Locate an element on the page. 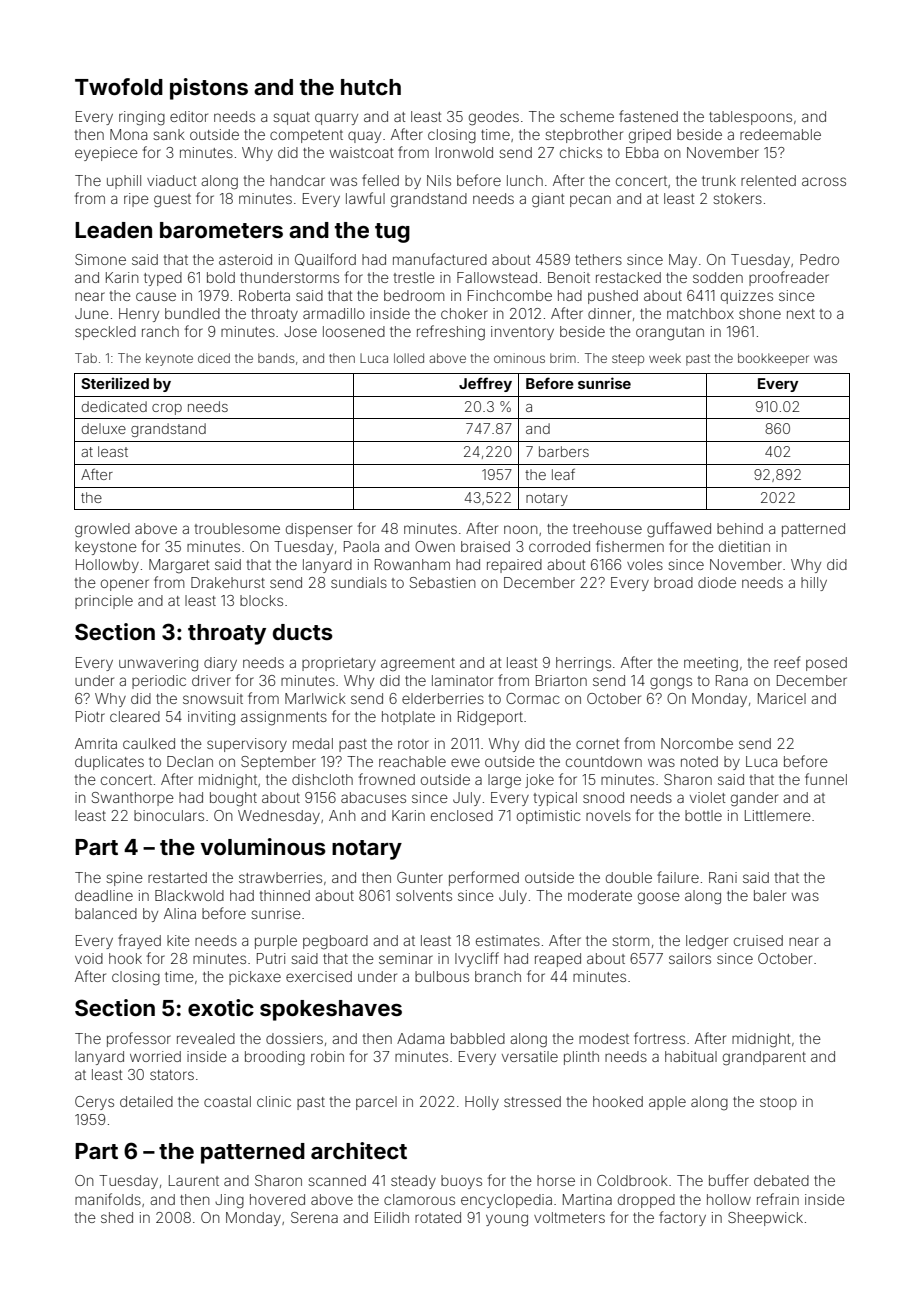 The height and width of the image is (1308, 924). Putri is located at coordinates (271, 958).
